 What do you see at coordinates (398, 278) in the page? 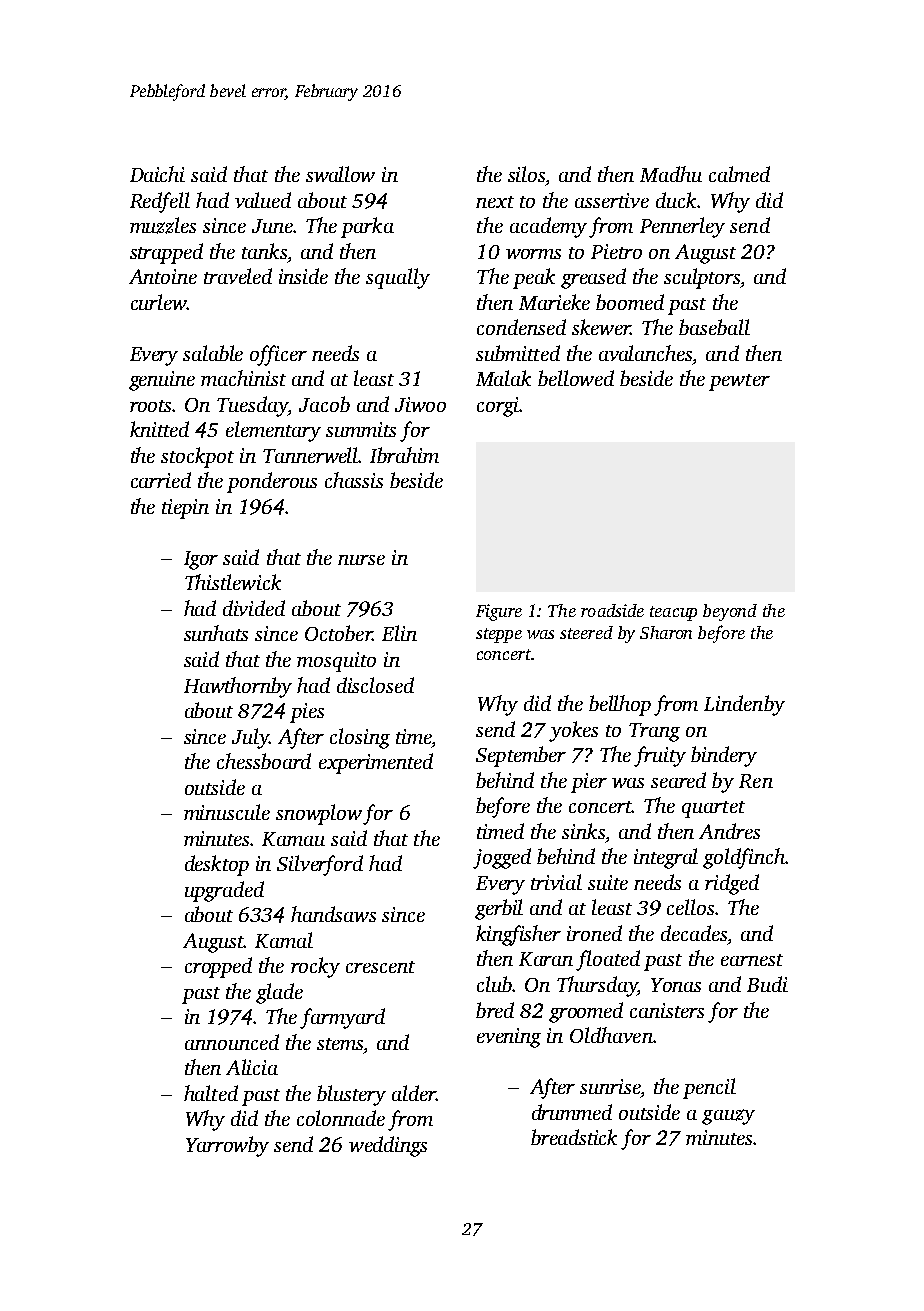
I see `squally` at bounding box center [398, 278].
